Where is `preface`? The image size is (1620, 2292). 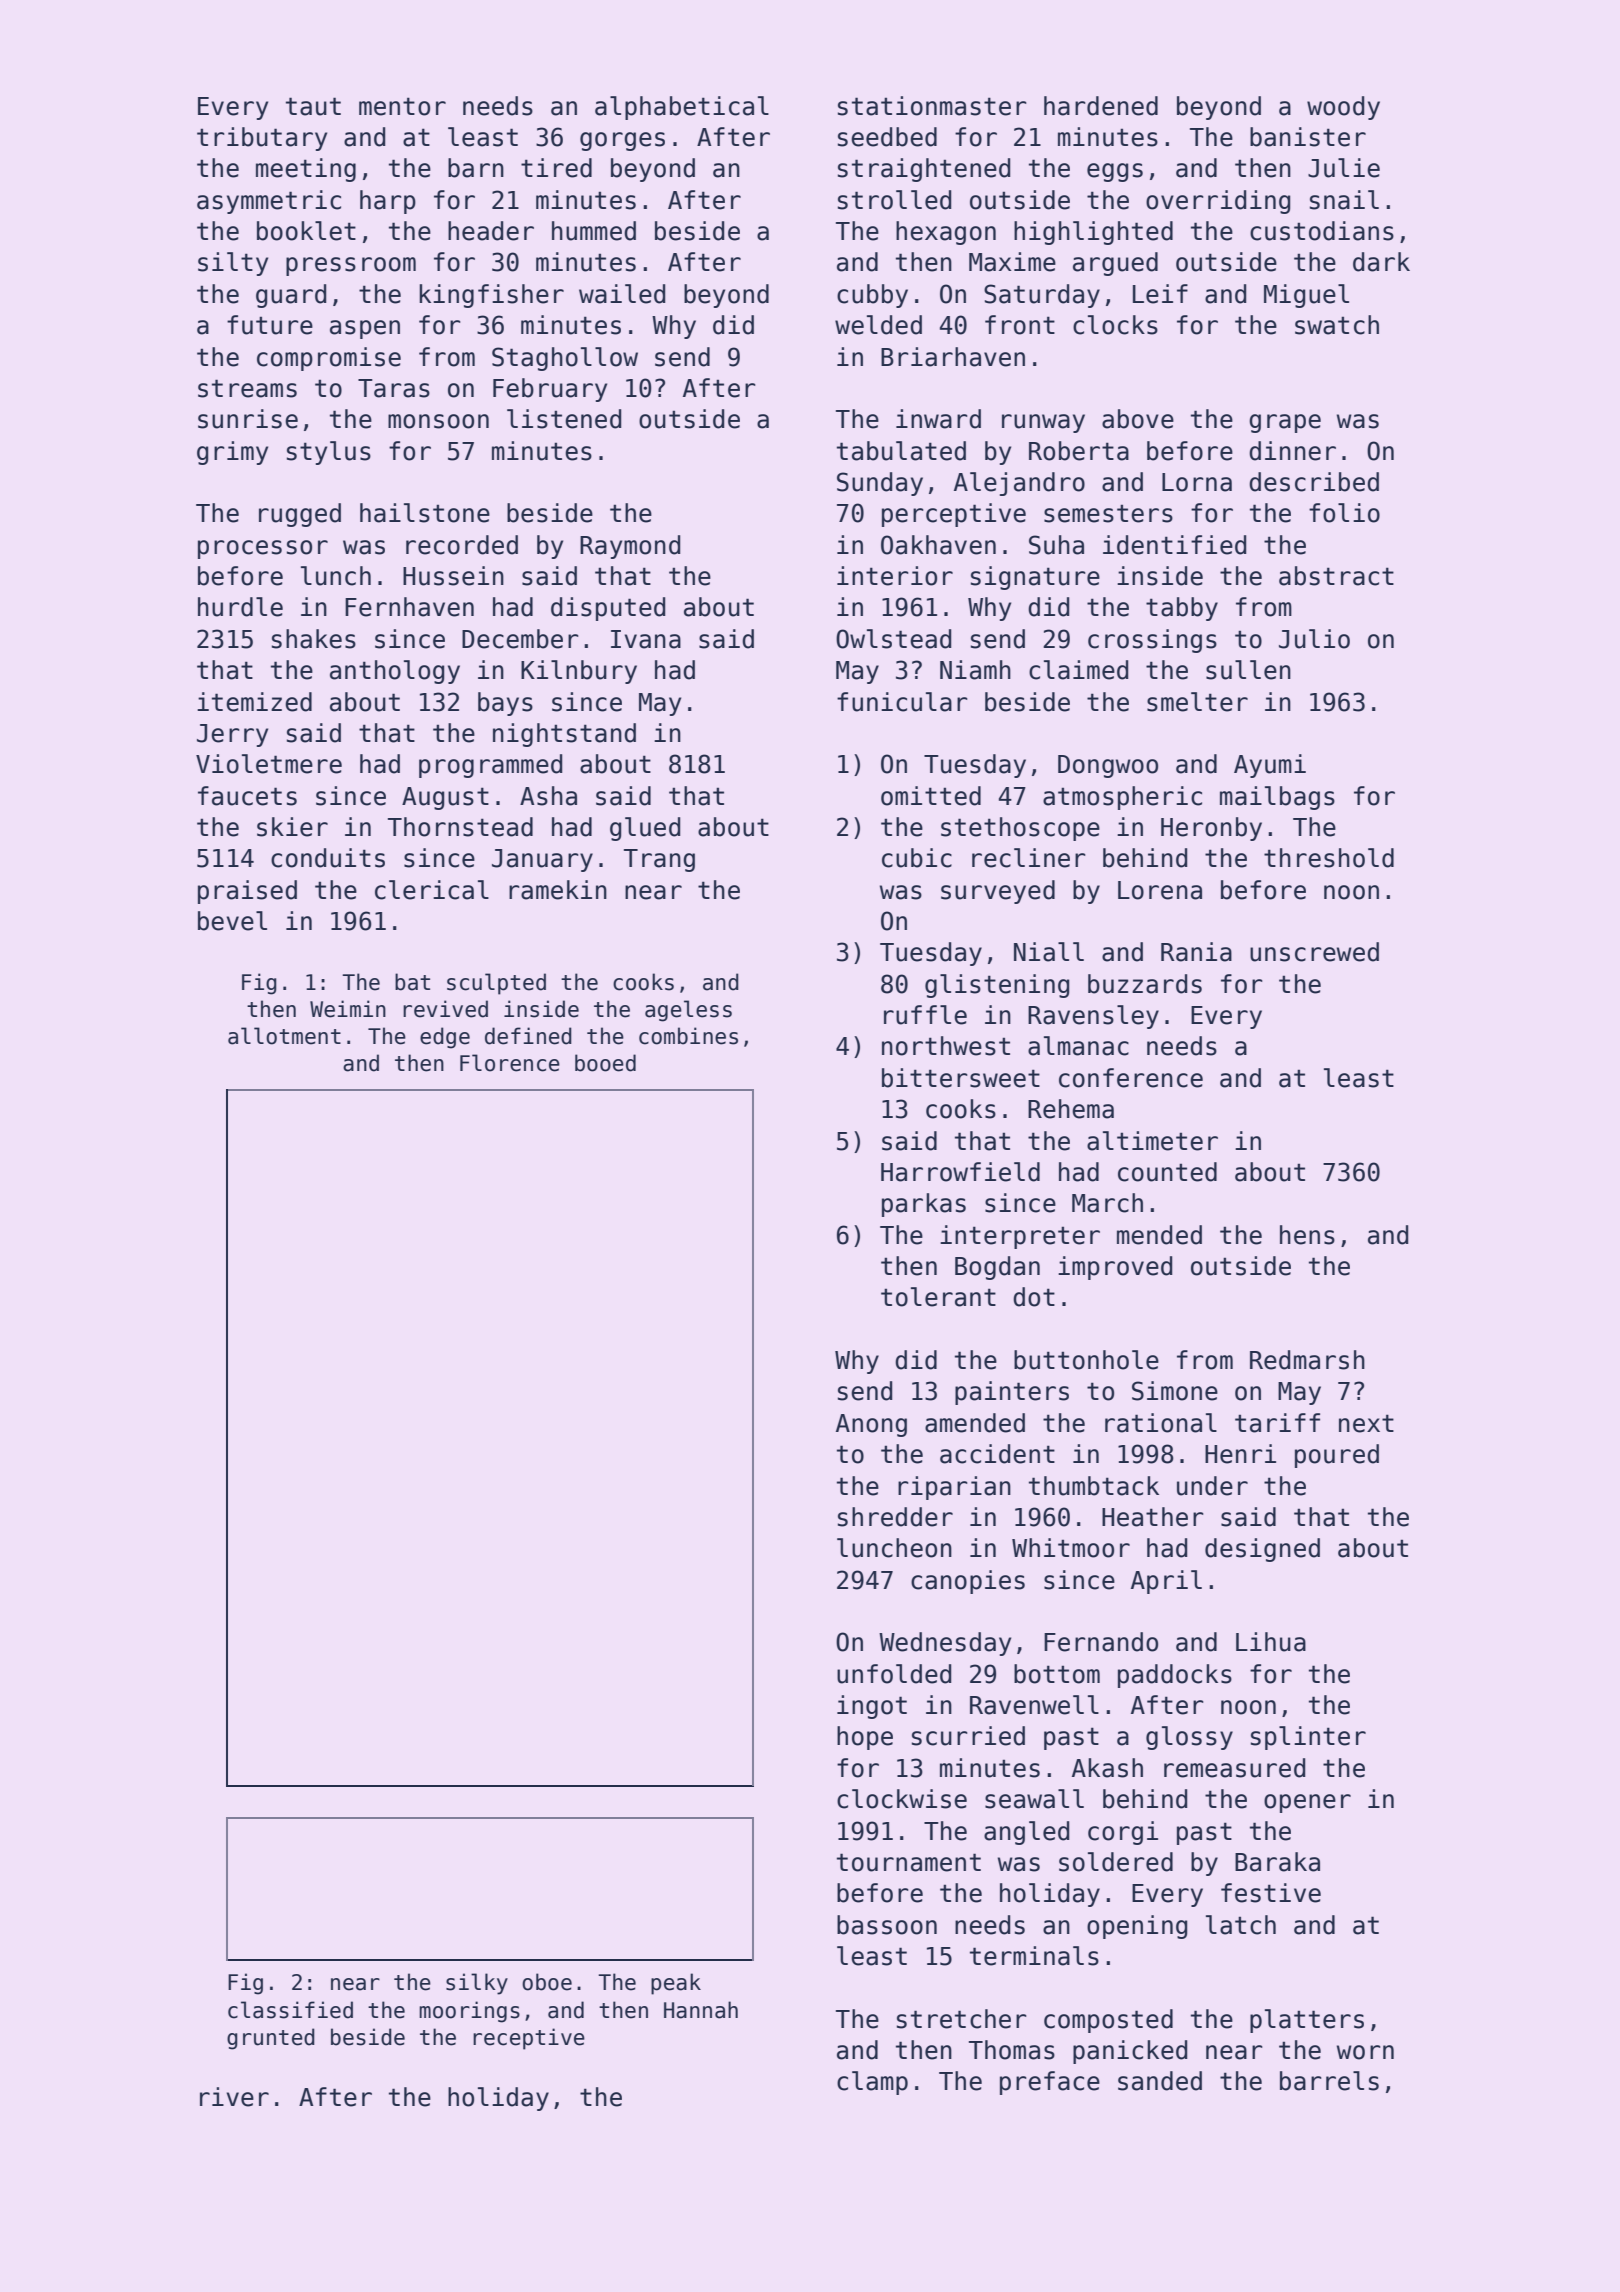 preface is located at coordinates (1050, 2083).
